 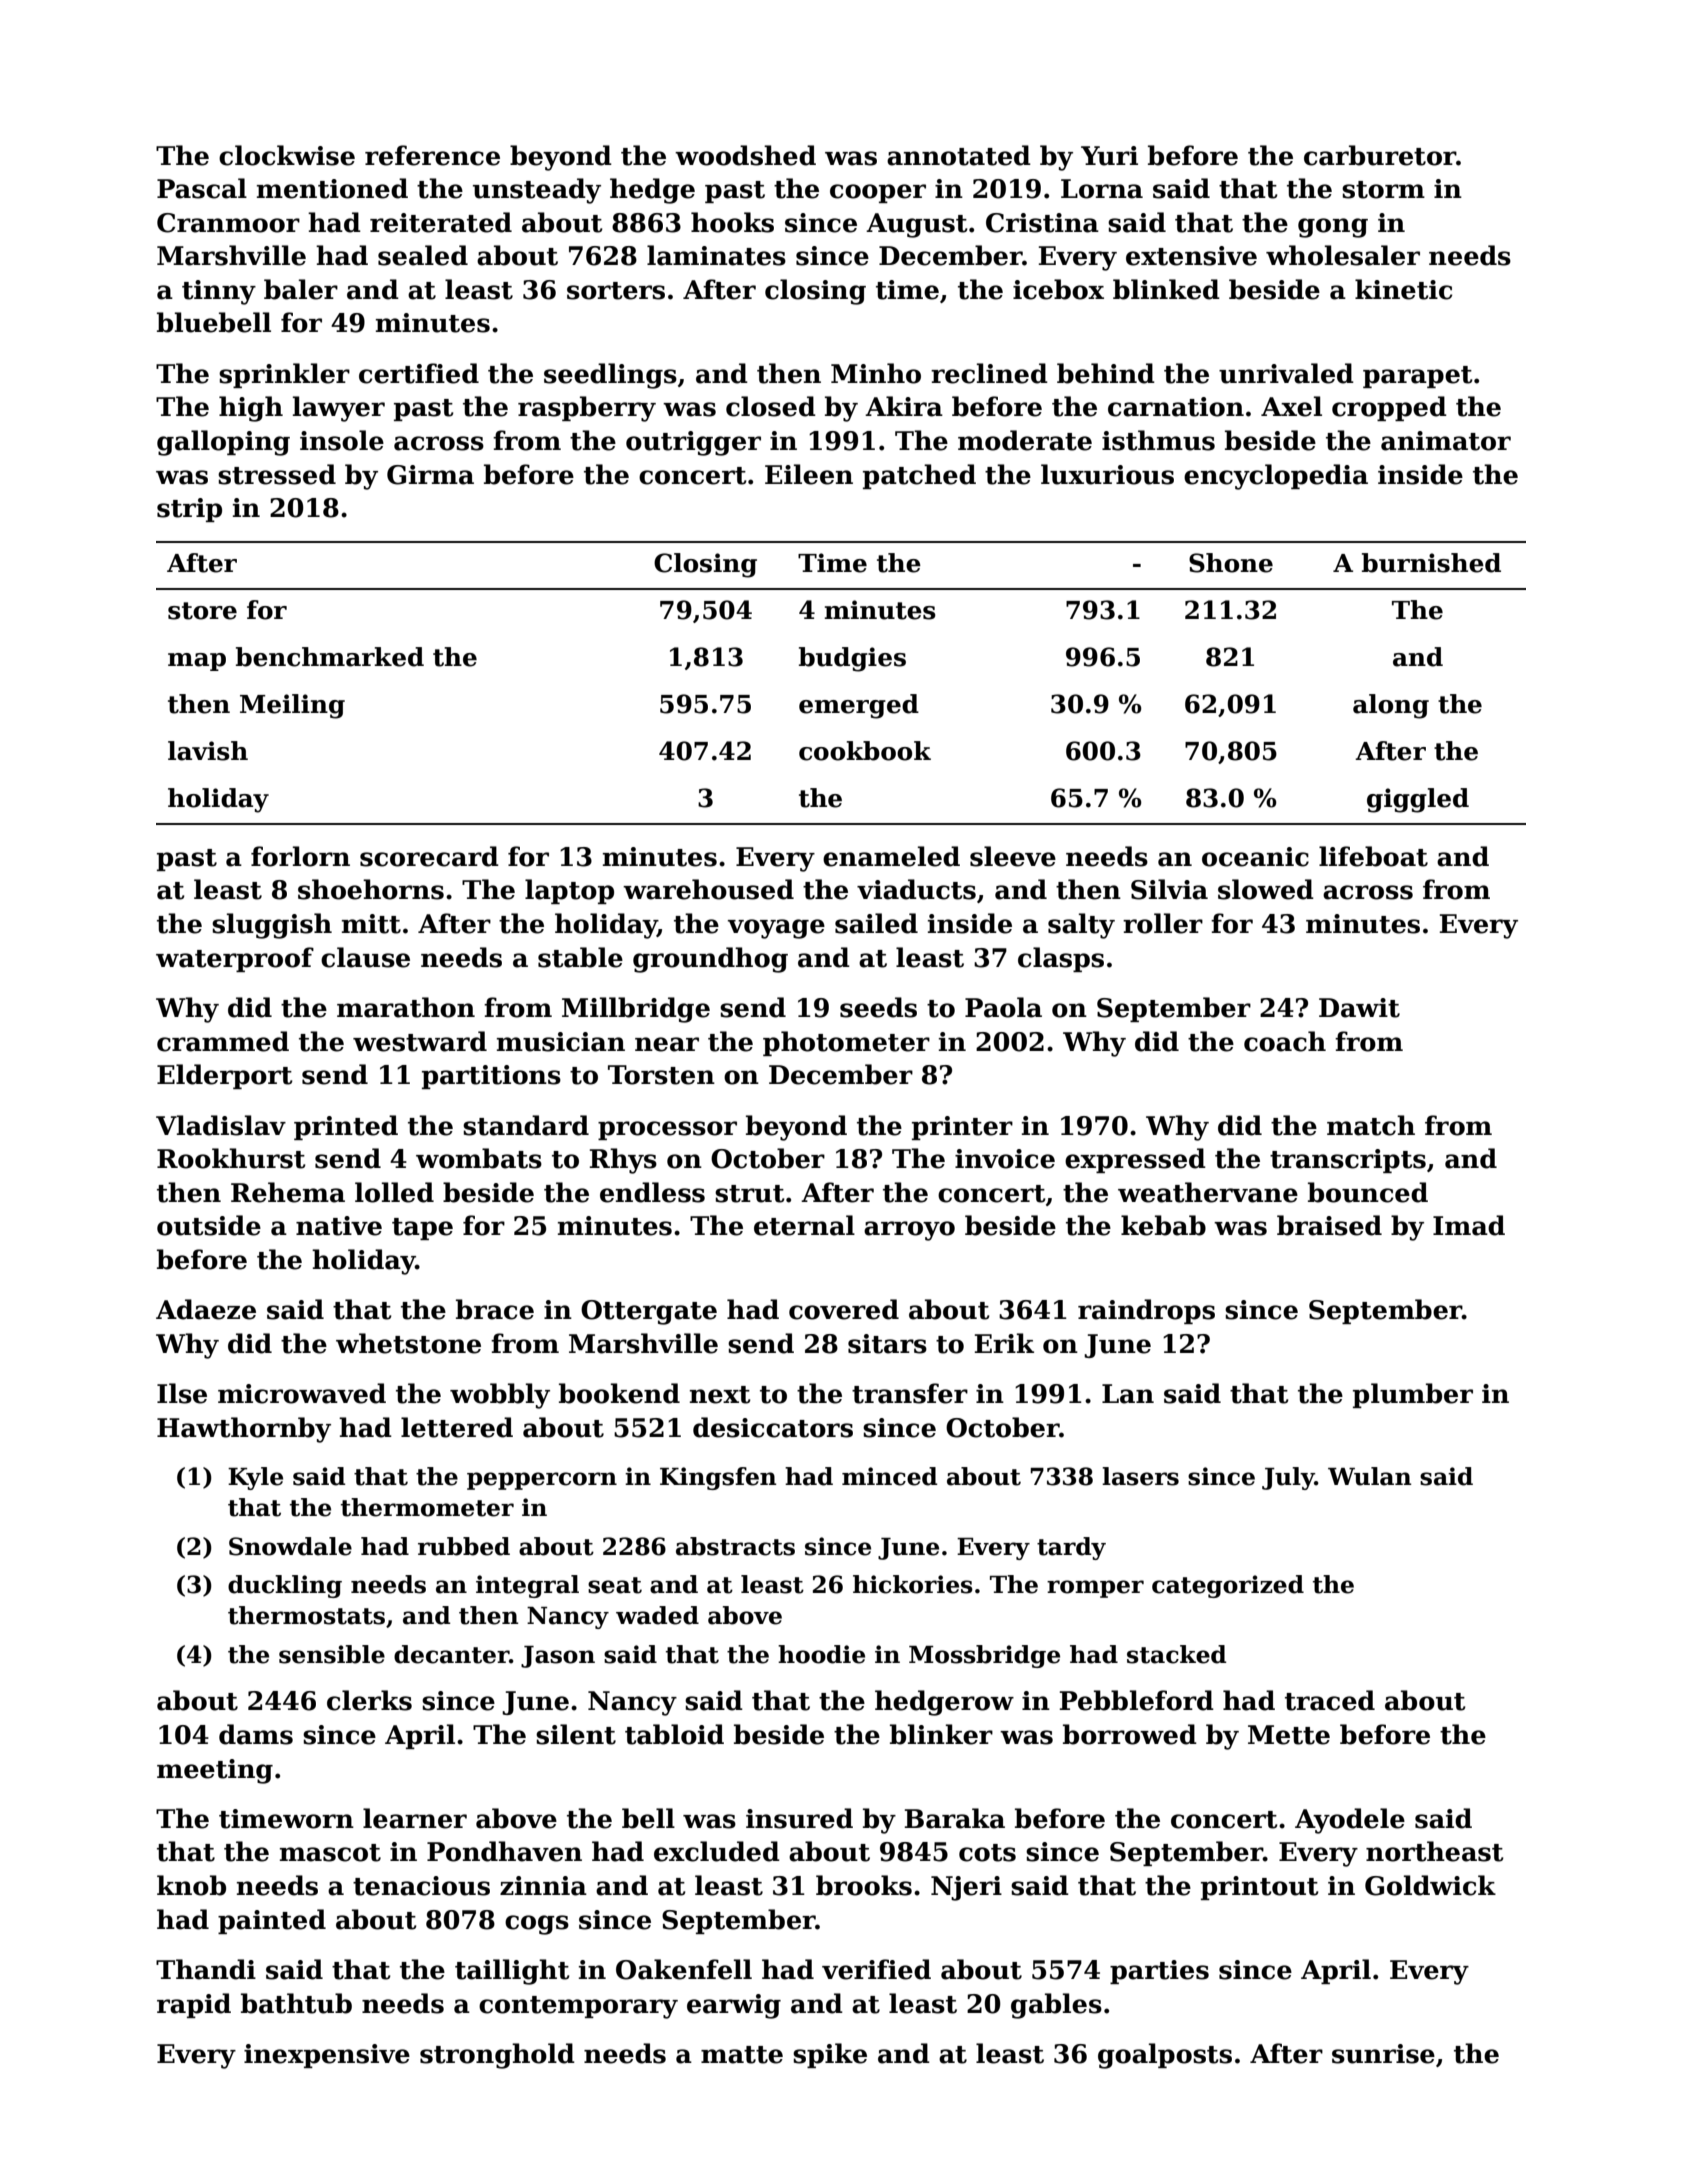 What do you see at coordinates (657, 1615) in the page?
I see `waded` at bounding box center [657, 1615].
